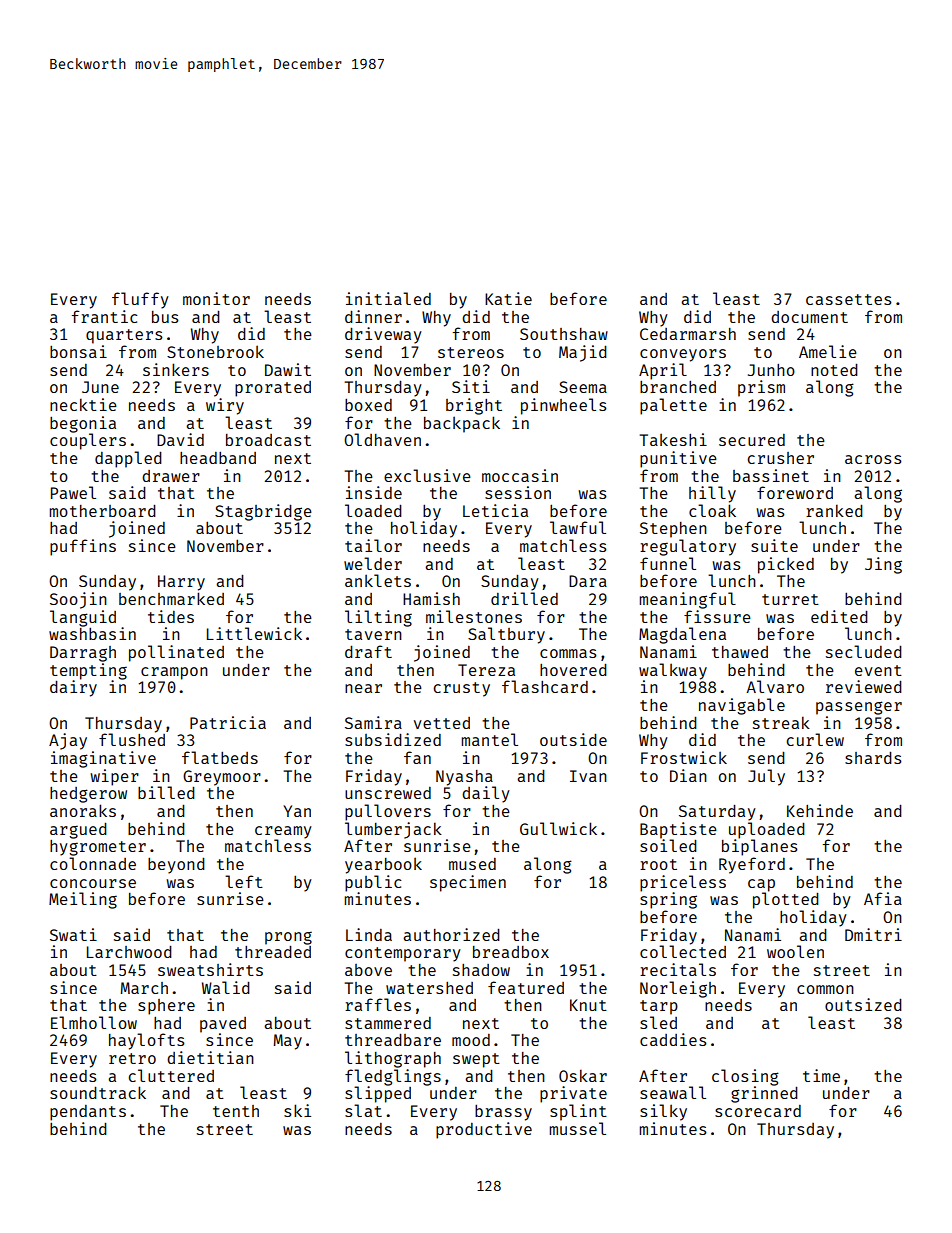 The width and height of the image is (952, 1233). What do you see at coordinates (588, 581) in the image?
I see `Dara` at bounding box center [588, 581].
